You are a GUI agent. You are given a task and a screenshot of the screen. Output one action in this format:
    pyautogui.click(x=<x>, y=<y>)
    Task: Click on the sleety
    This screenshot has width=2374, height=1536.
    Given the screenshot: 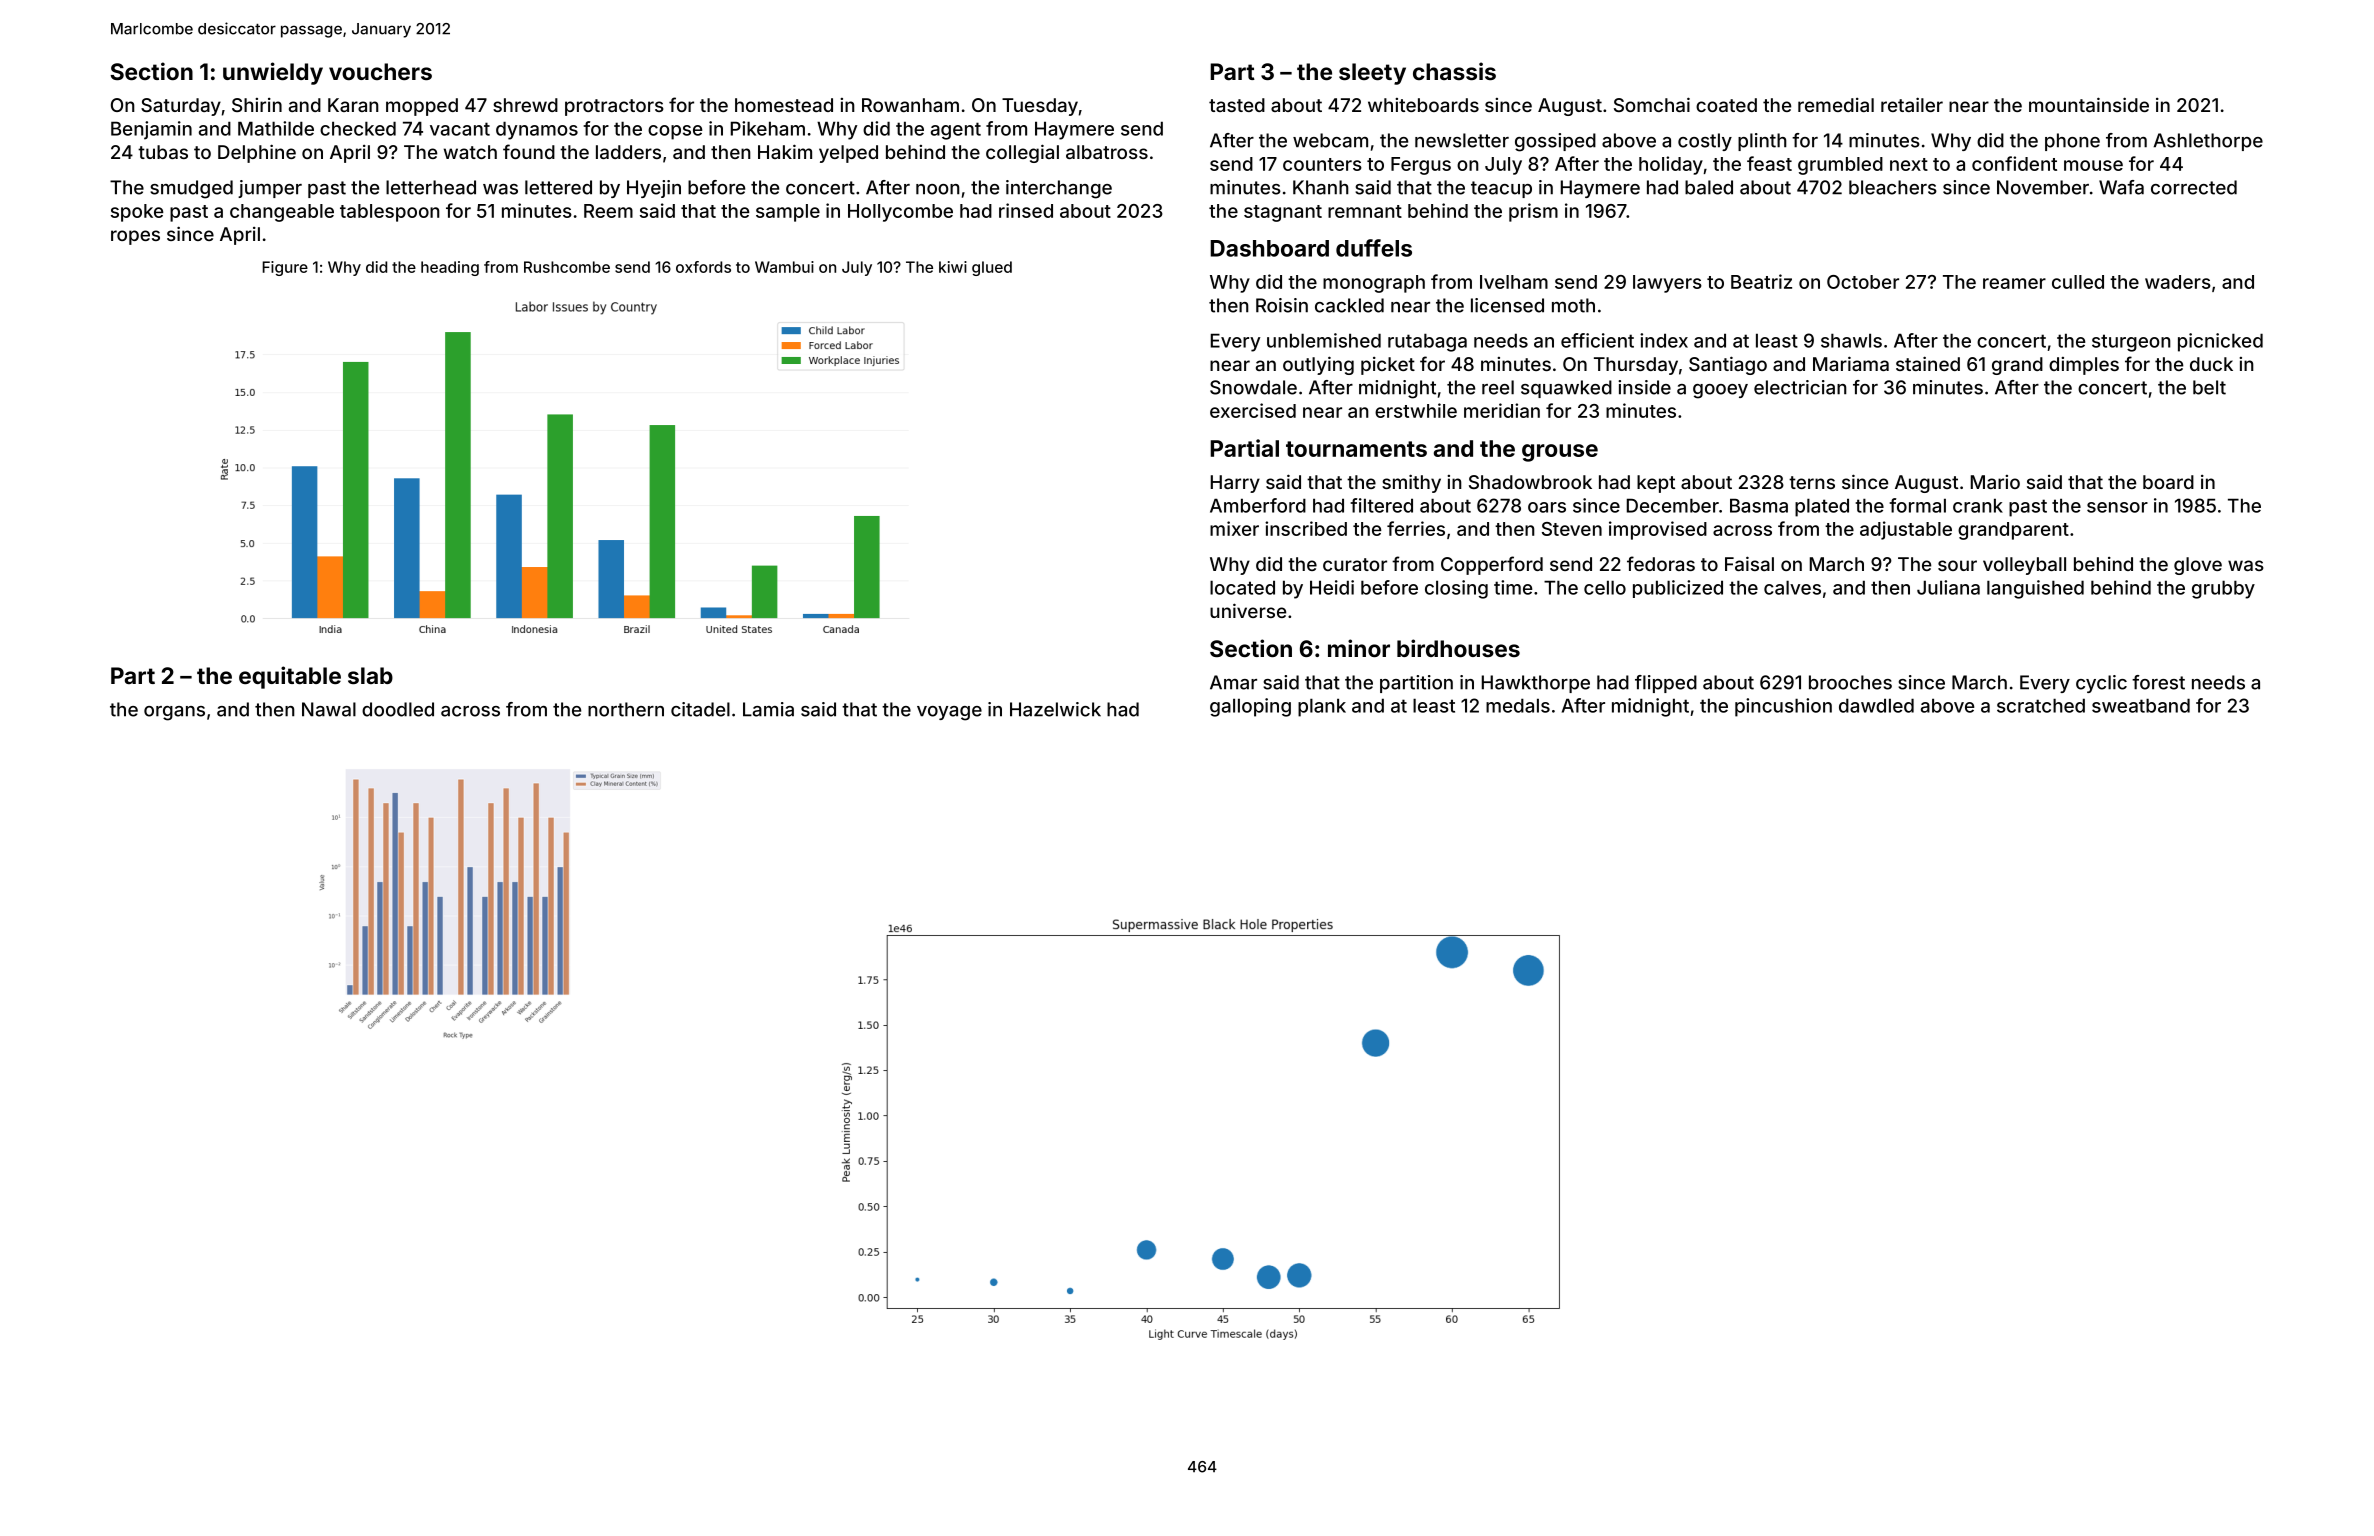 What is the action you would take?
    pyautogui.click(x=1372, y=74)
